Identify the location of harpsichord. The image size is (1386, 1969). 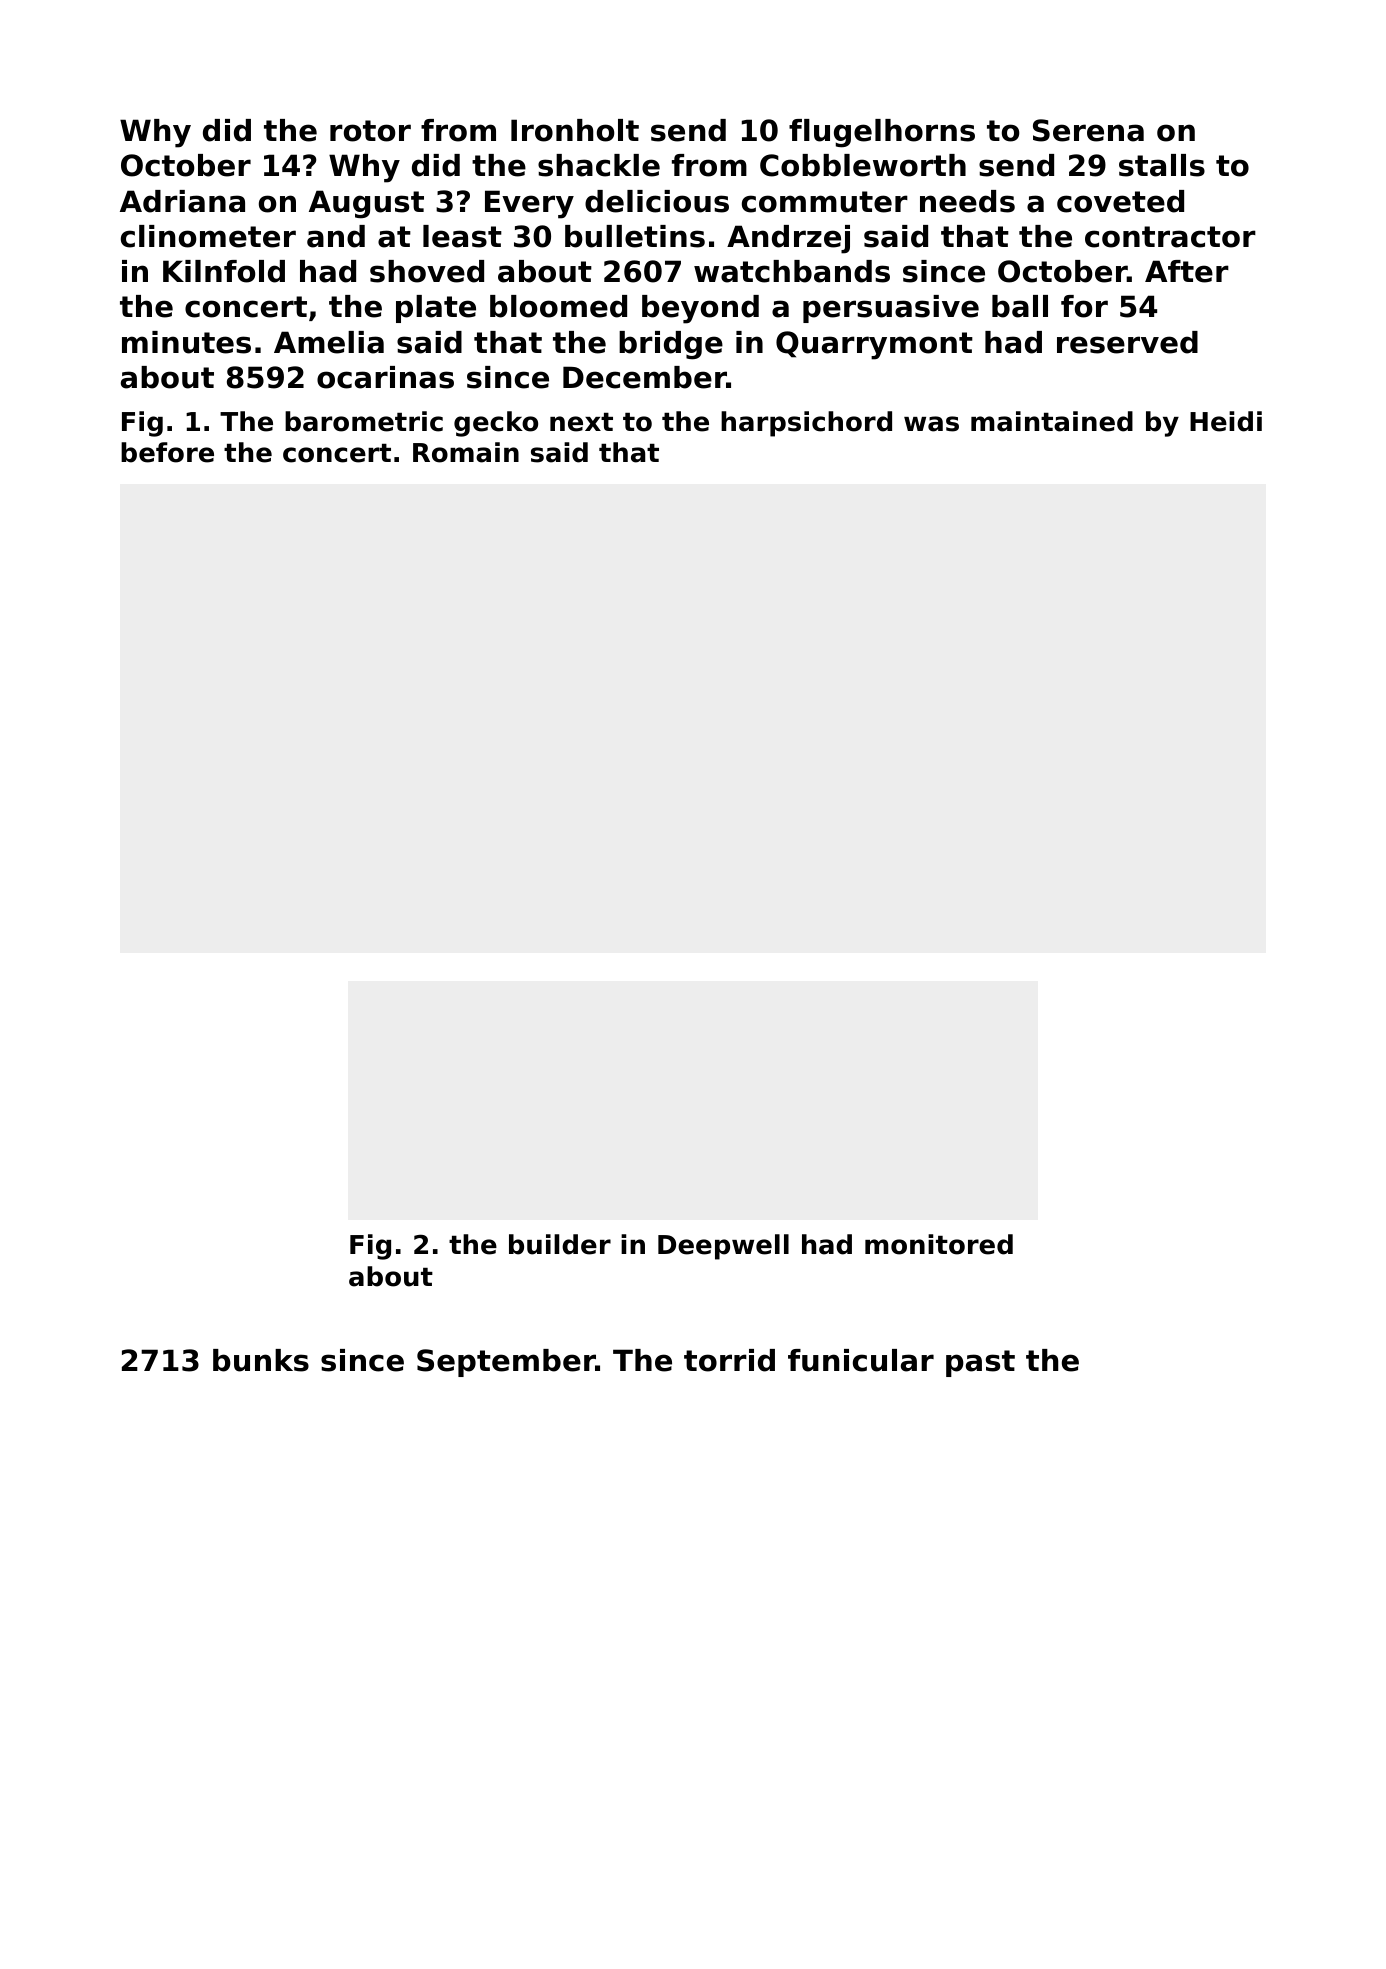
(806, 424).
